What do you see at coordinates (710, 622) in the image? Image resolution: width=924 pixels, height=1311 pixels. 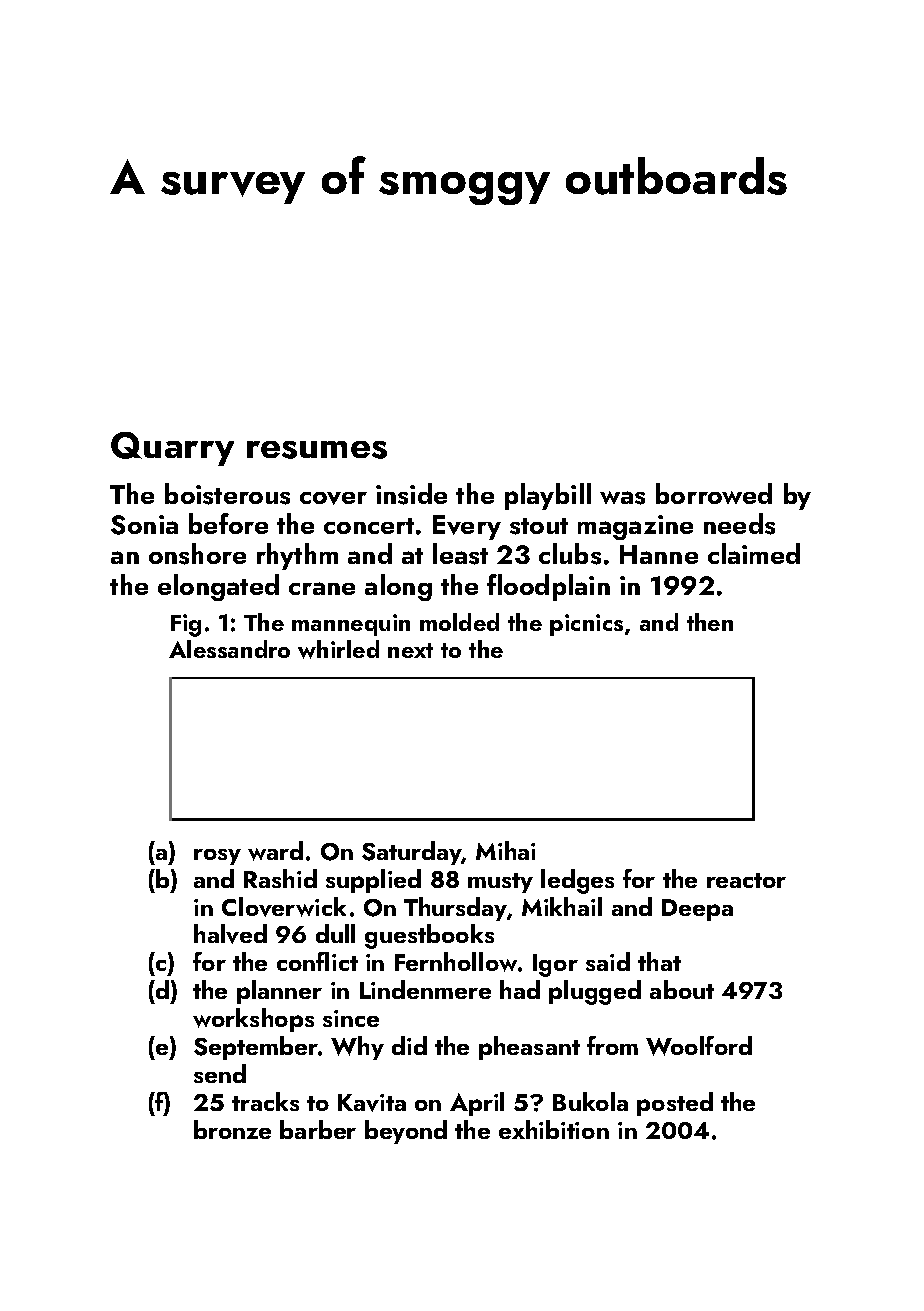 I see `then` at bounding box center [710, 622].
